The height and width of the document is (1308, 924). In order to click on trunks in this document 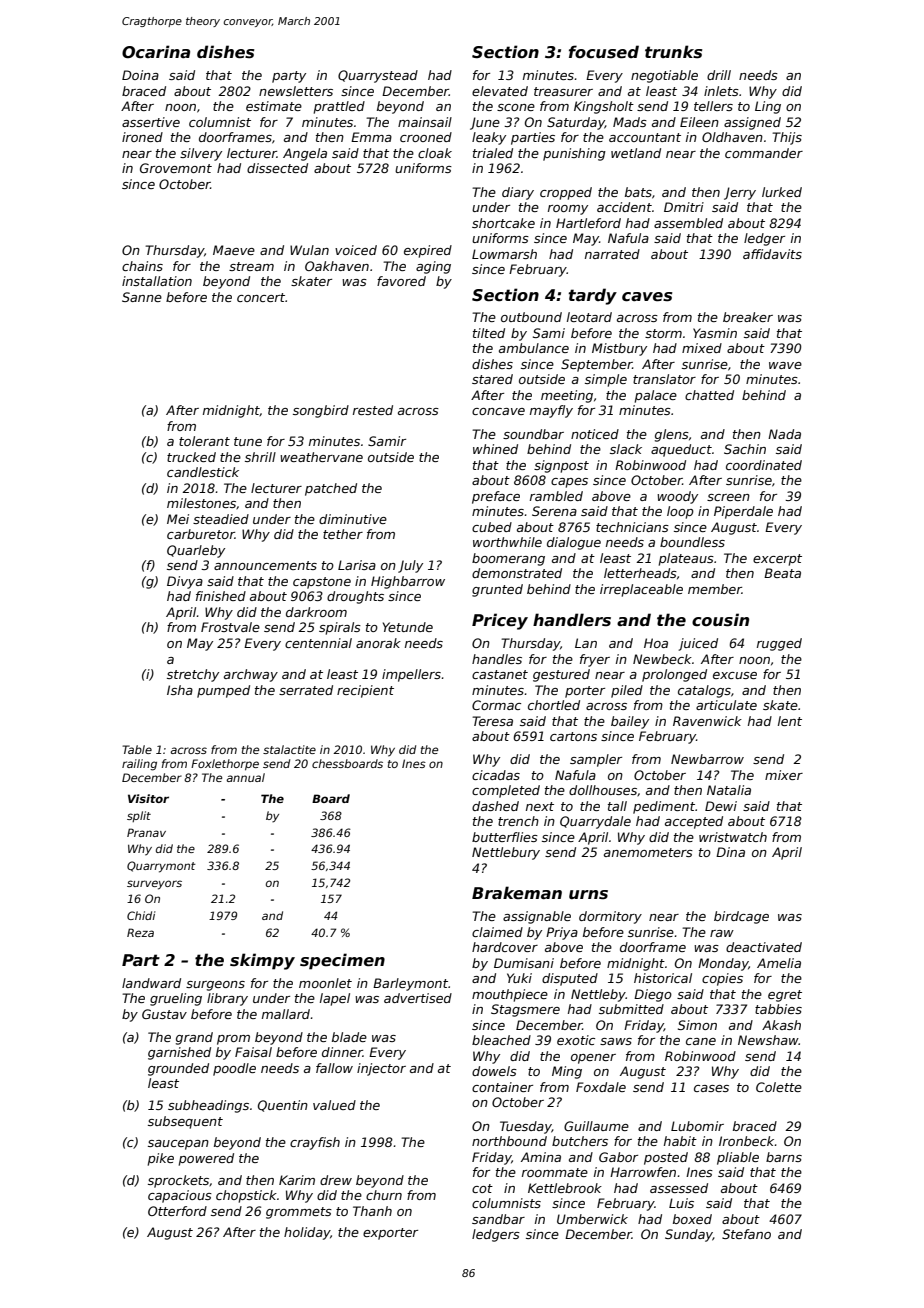, I will do `click(674, 52)`.
